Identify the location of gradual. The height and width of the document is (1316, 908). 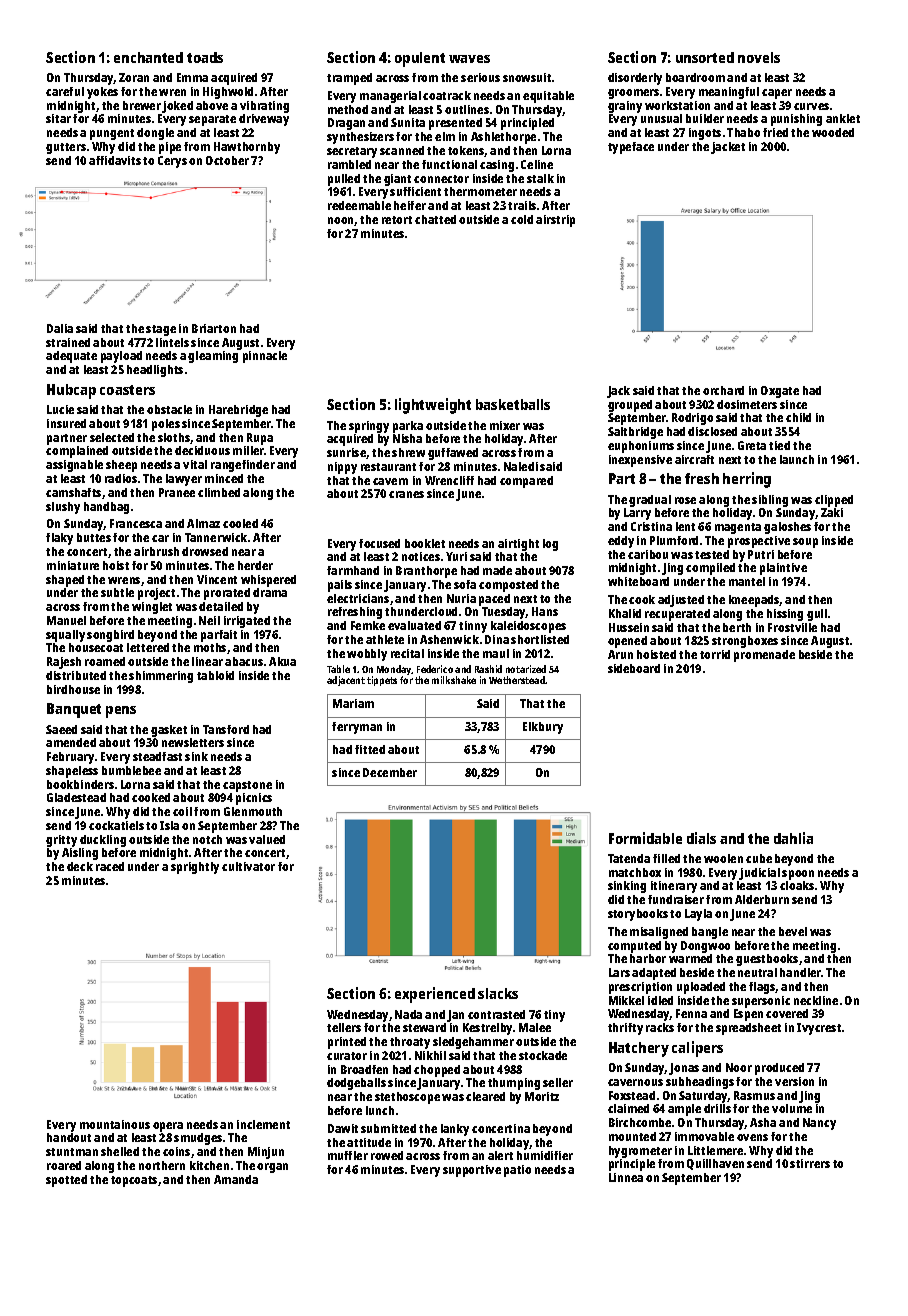
(650, 501).
